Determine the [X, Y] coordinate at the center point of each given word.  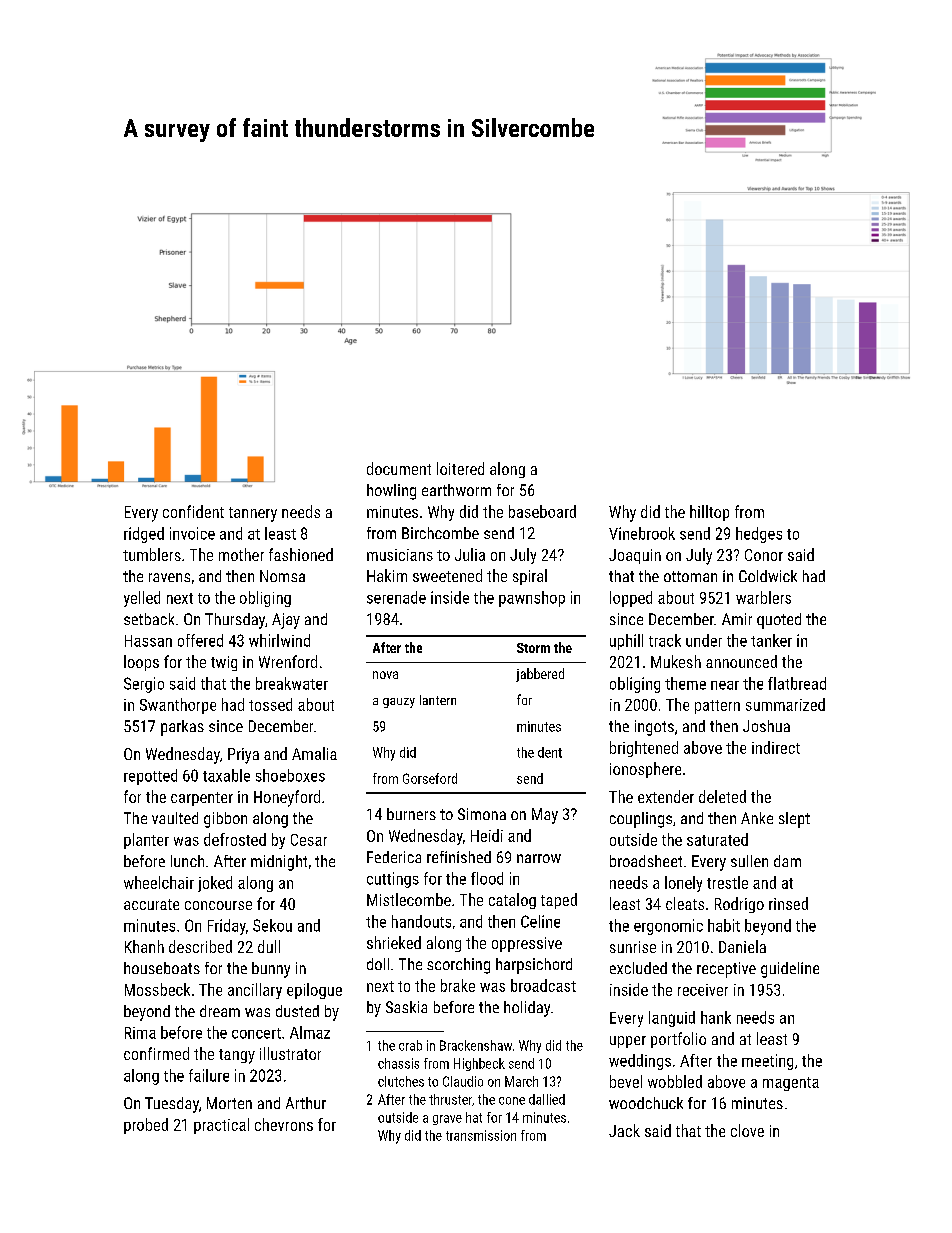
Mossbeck [157, 989]
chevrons [284, 1124]
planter [146, 841]
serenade [396, 597]
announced [741, 661]
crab [410, 1045]
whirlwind [279, 640]
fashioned [301, 554]
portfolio [678, 1040]
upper [628, 1042]
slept [794, 820]
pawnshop [532, 599]
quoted [779, 621]
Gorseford [430, 778]
